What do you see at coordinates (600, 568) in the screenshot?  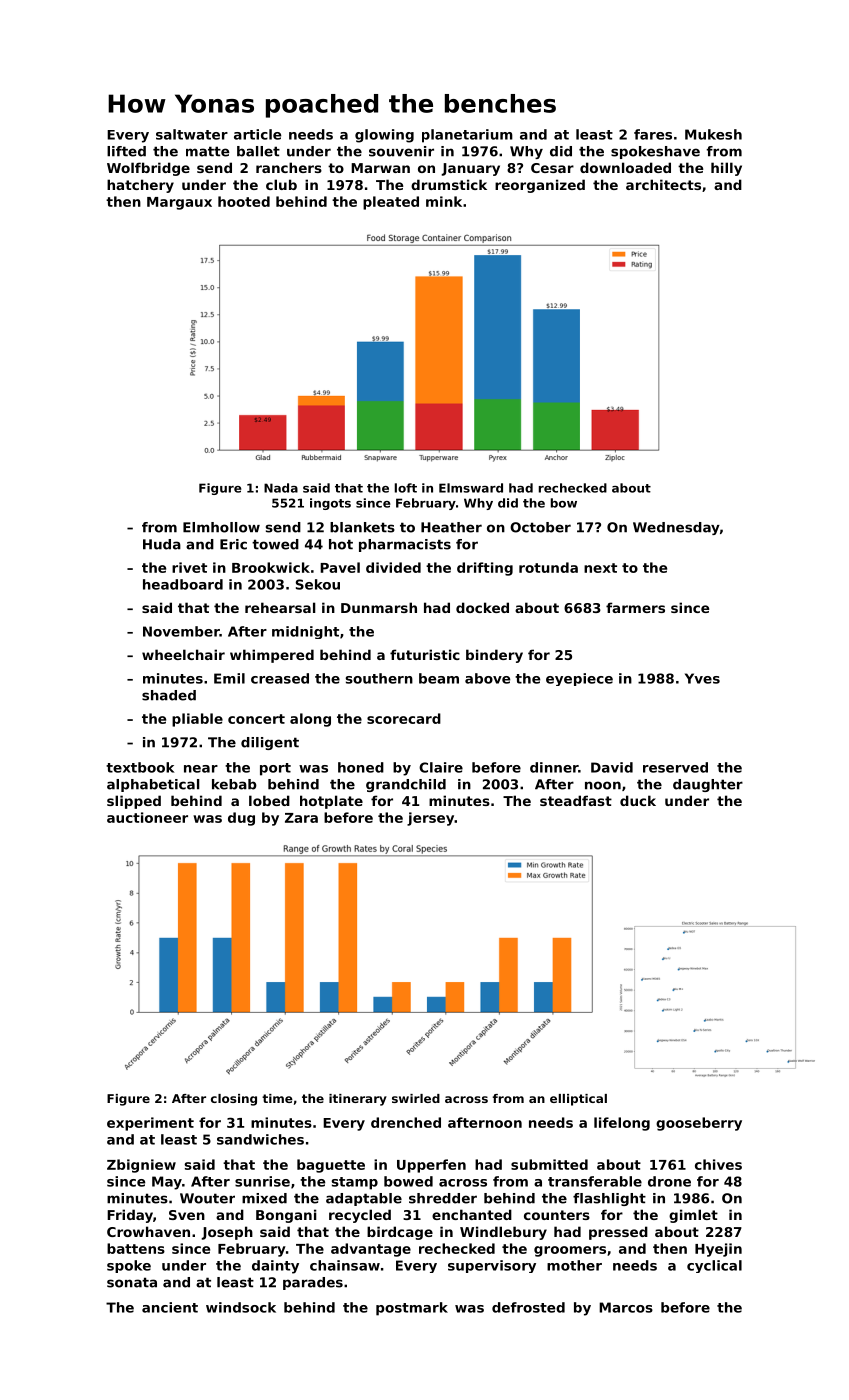 I see `next` at bounding box center [600, 568].
